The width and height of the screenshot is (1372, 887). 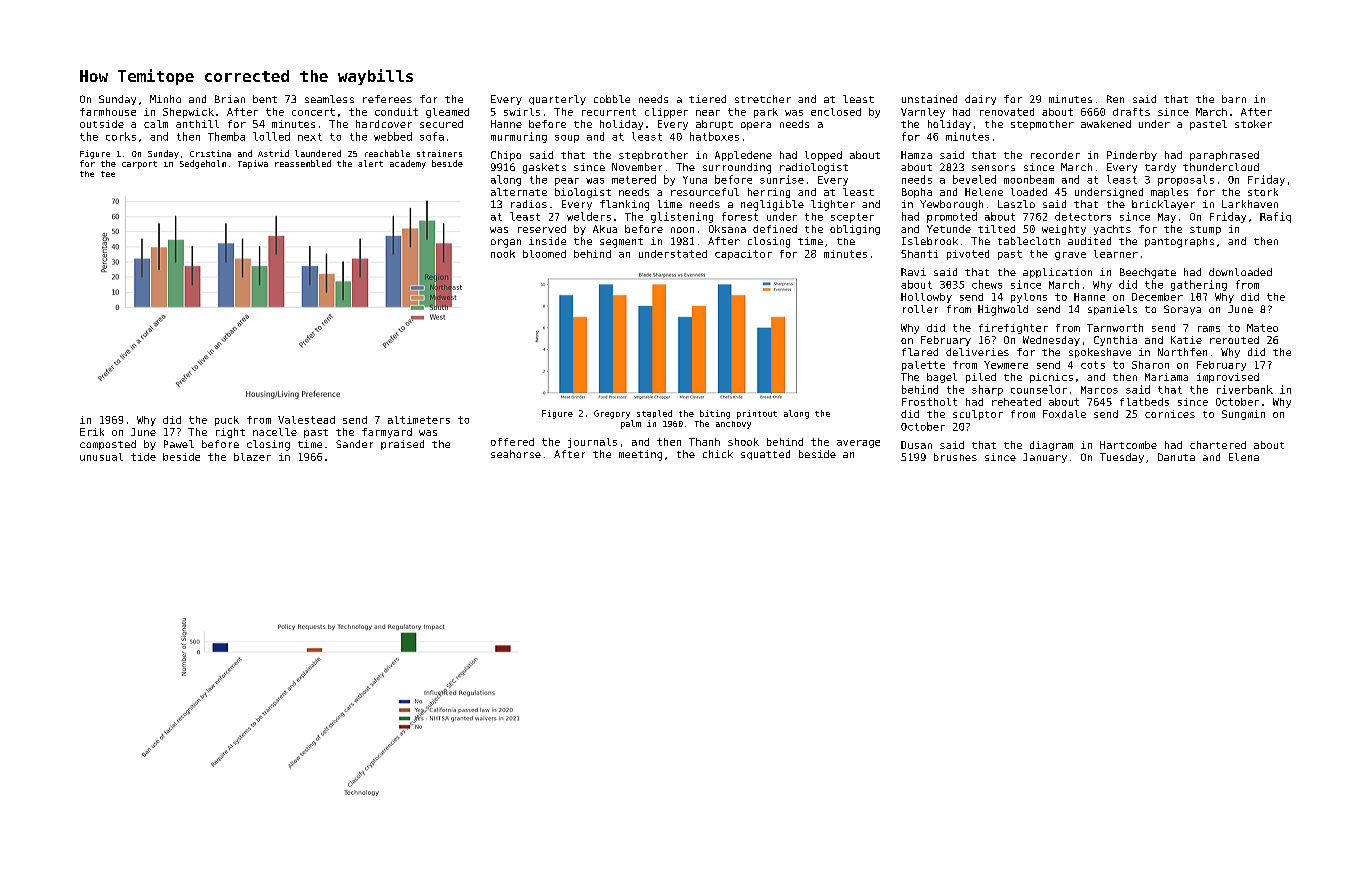 I want to click on puck, so click(x=227, y=421).
